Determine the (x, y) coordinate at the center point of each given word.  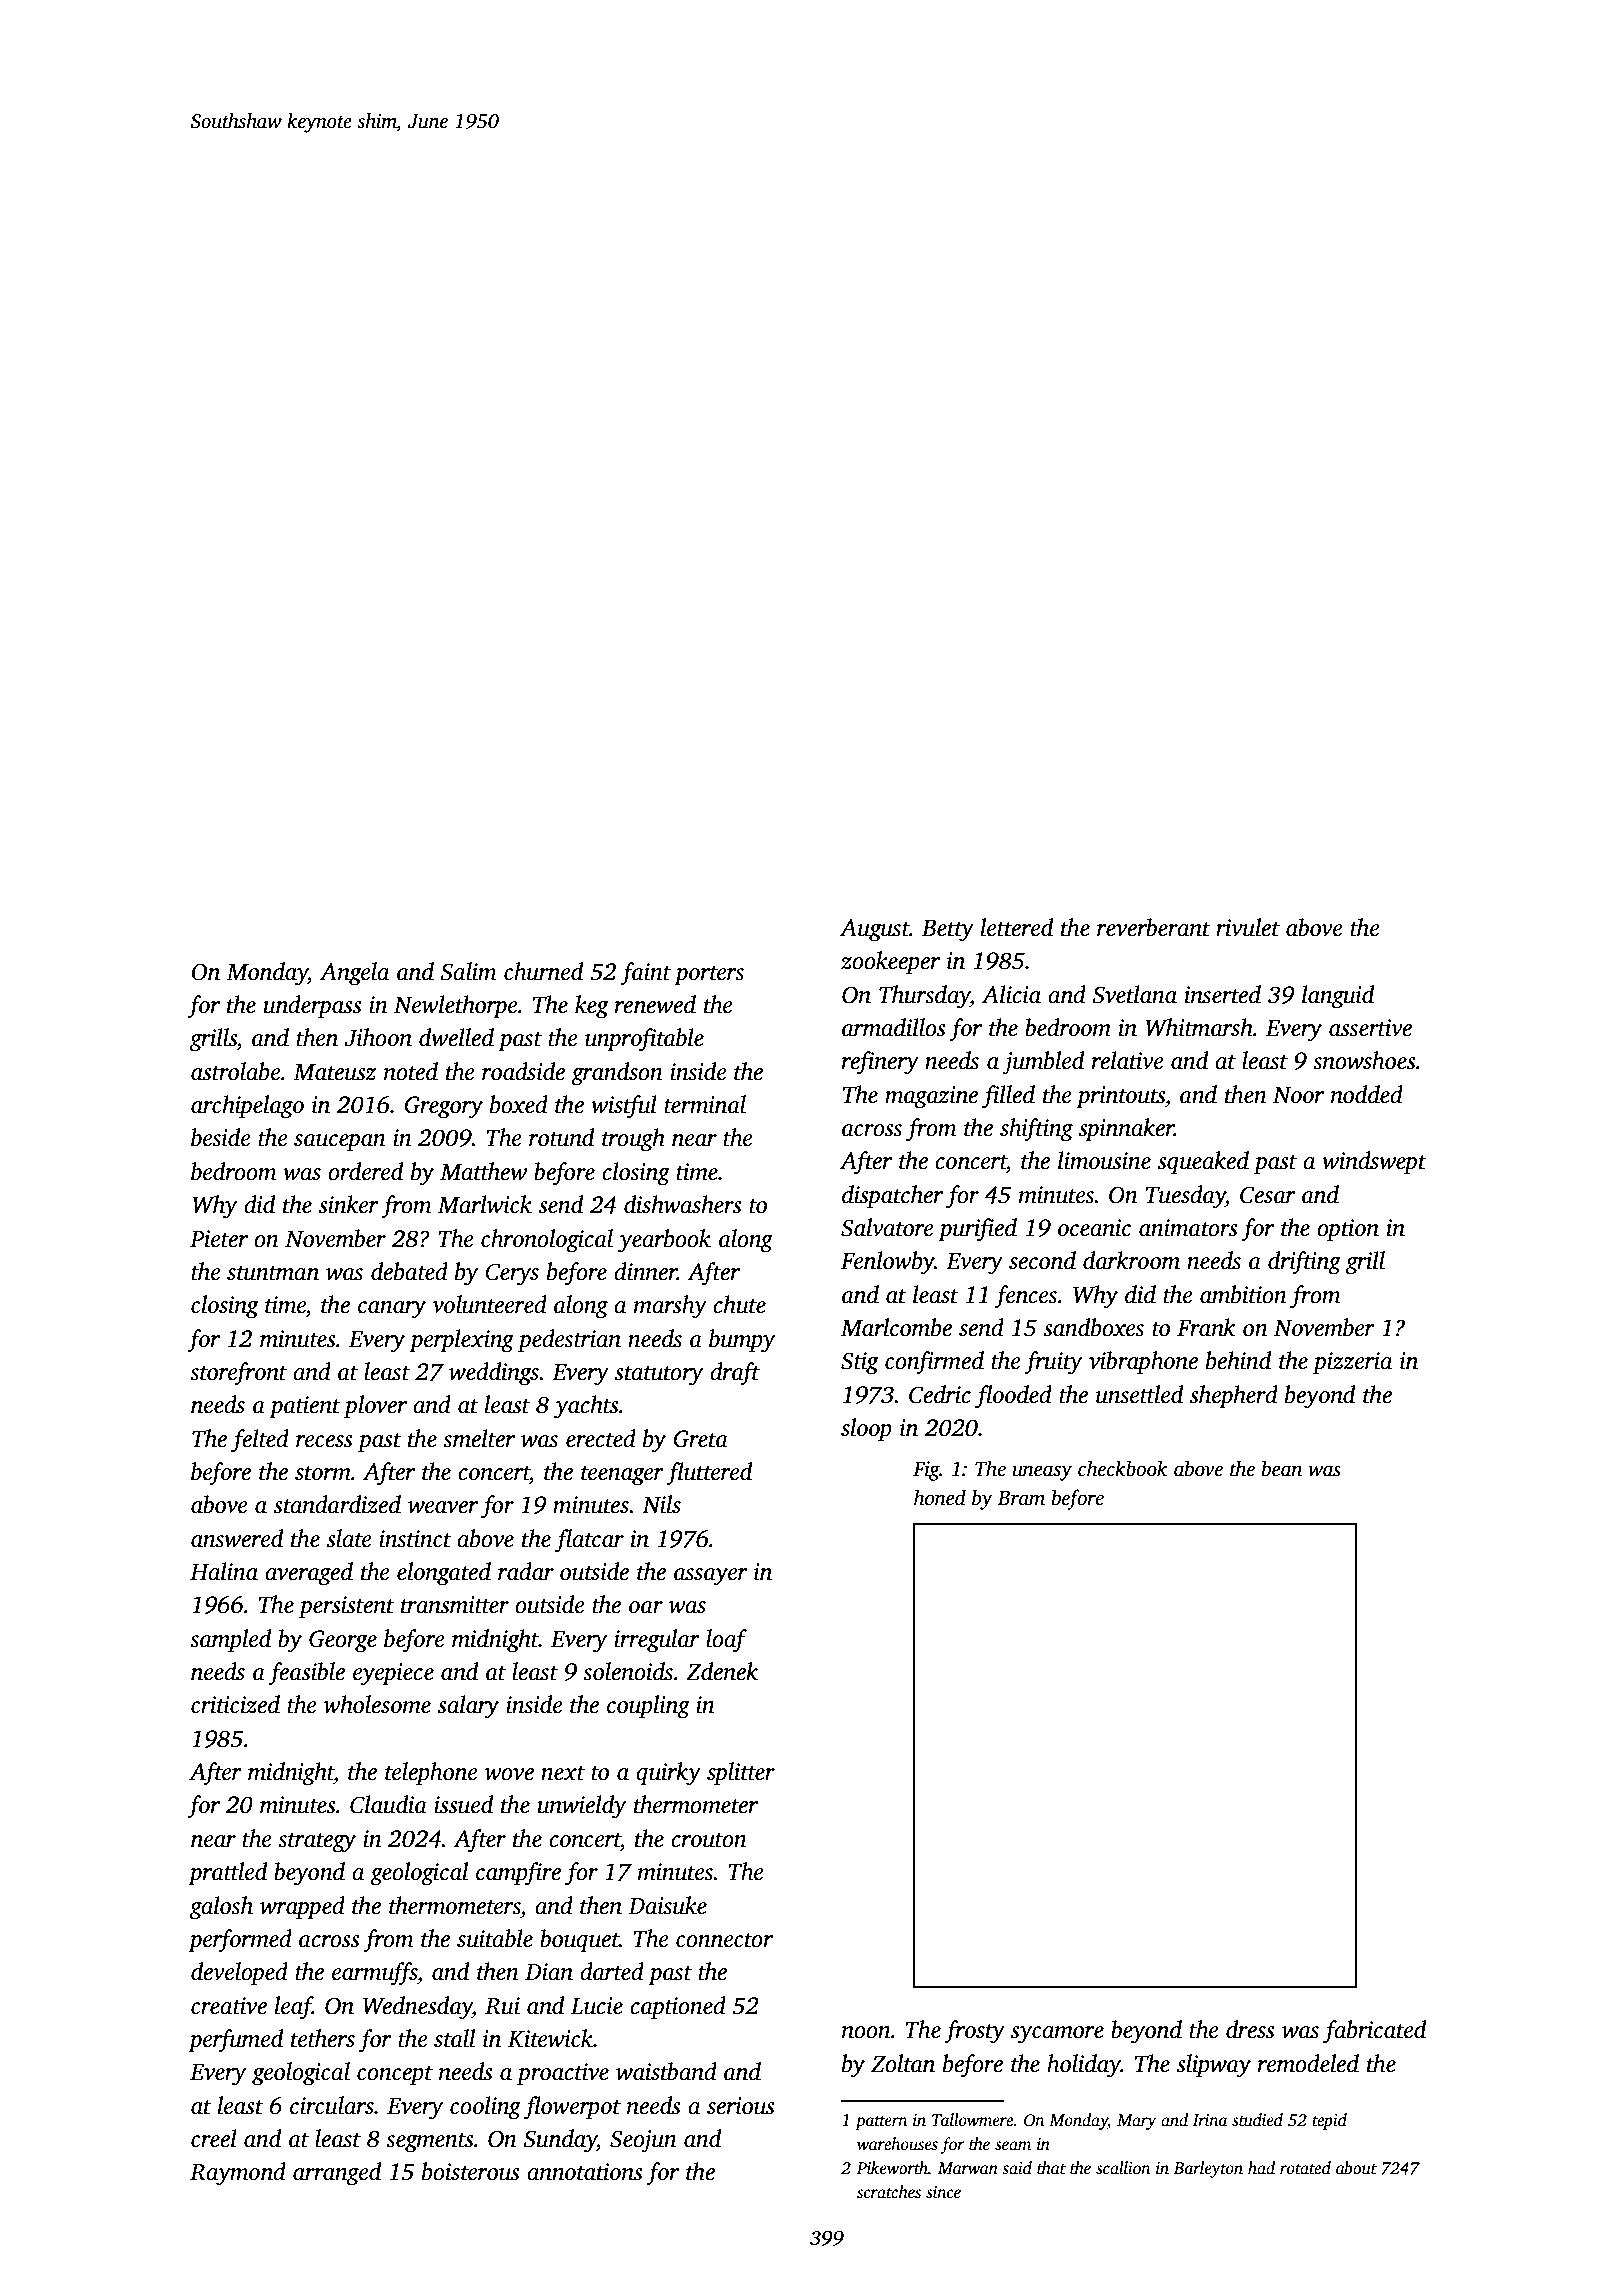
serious (741, 2106)
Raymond (238, 2174)
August (875, 930)
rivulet (1248, 927)
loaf (726, 1641)
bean (1282, 1468)
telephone (431, 1773)
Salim (468, 971)
